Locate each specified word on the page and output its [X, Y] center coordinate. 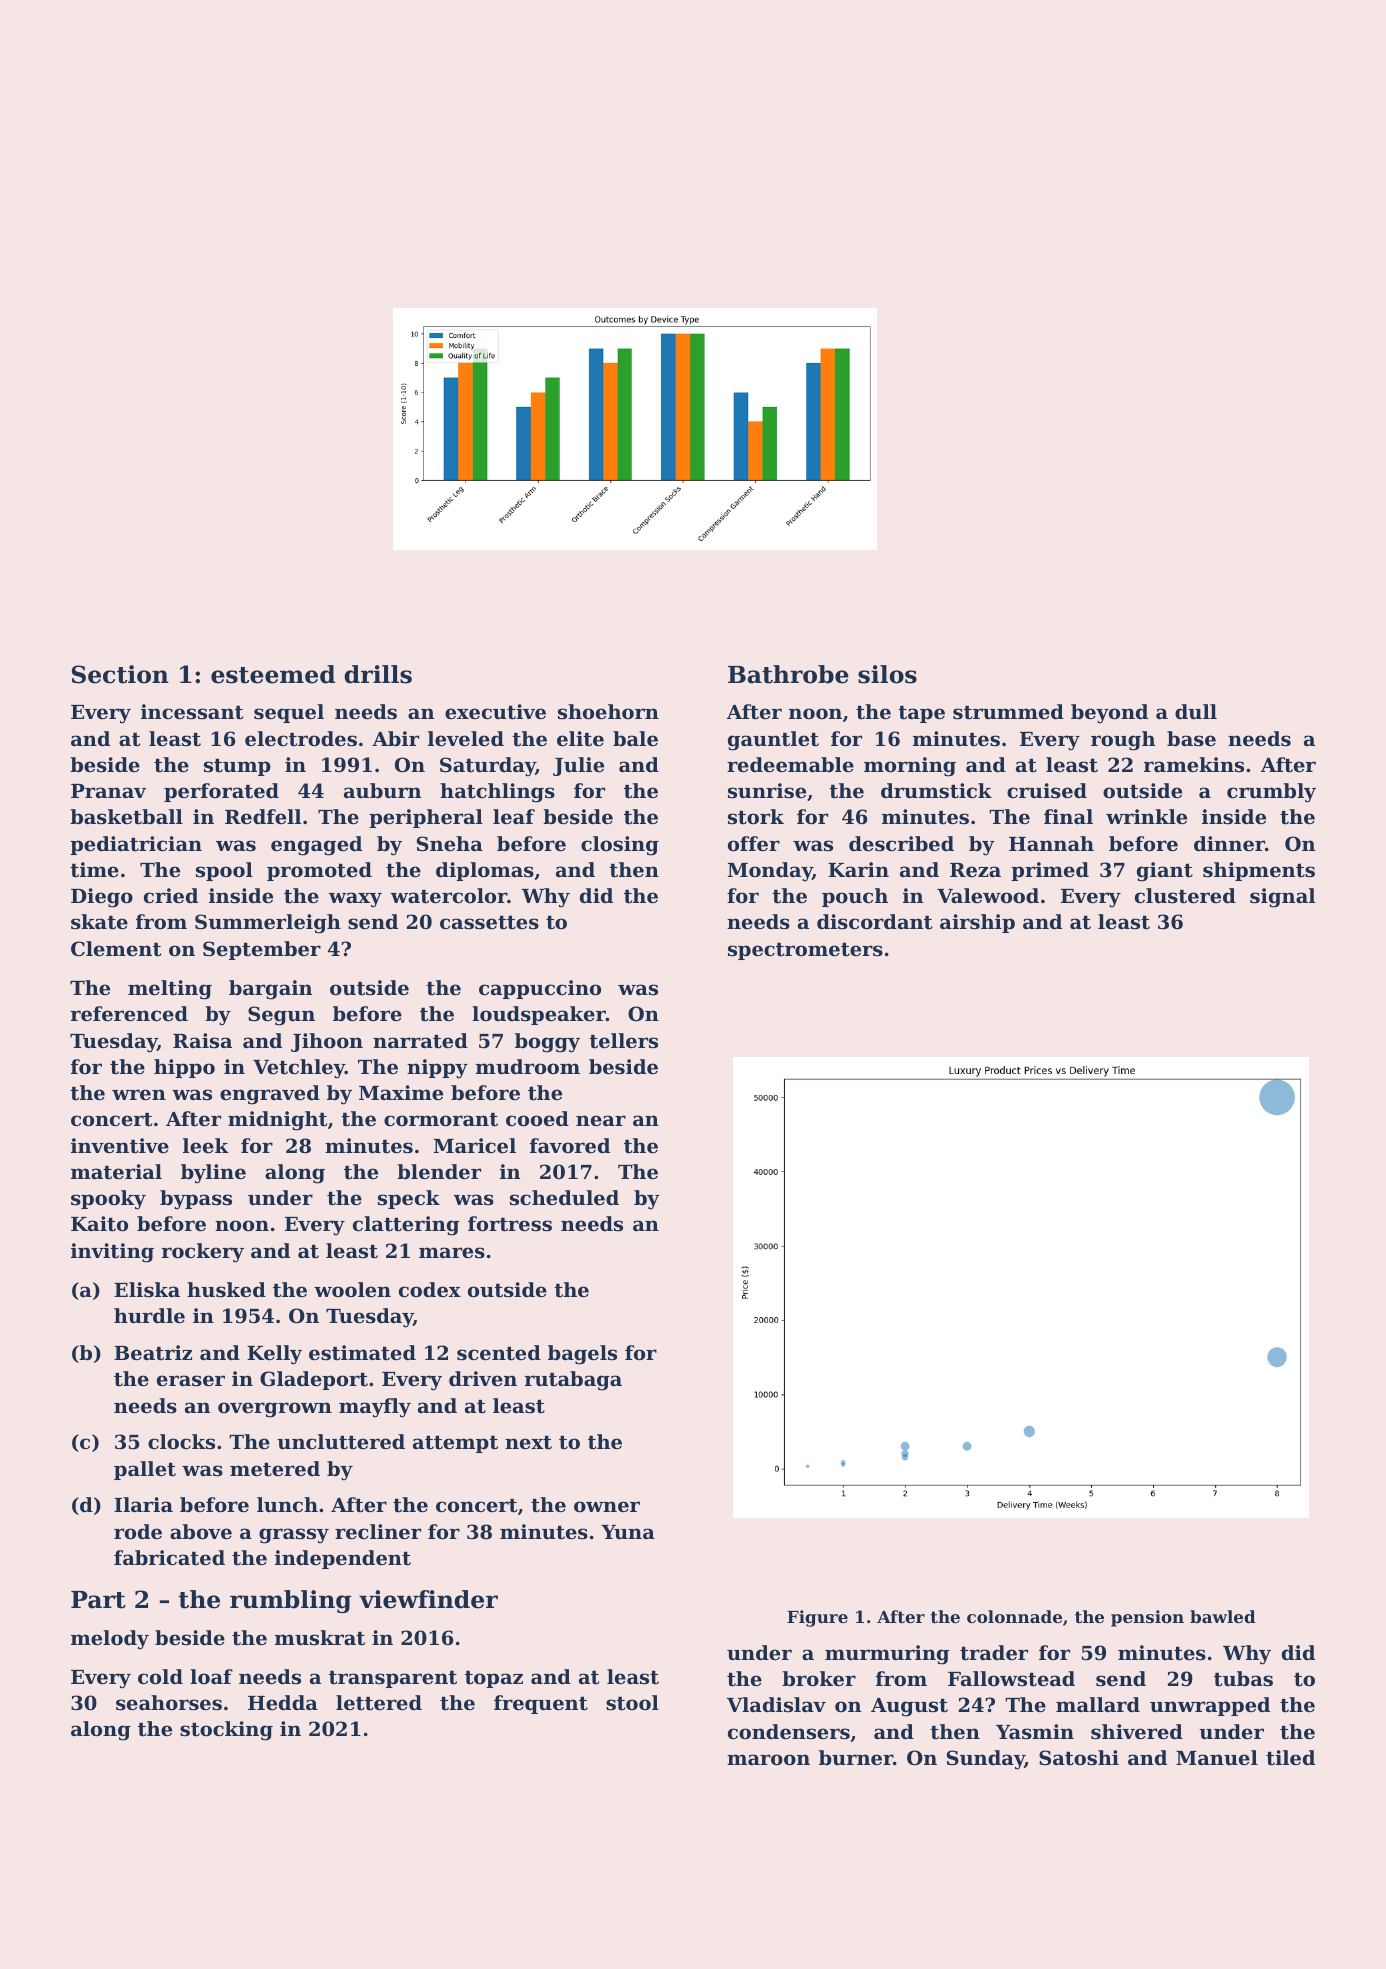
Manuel [1217, 1757]
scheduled [564, 1198]
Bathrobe [788, 674]
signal [1282, 898]
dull [1196, 711]
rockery [203, 1253]
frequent [541, 1704]
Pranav [108, 791]
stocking [226, 1731]
